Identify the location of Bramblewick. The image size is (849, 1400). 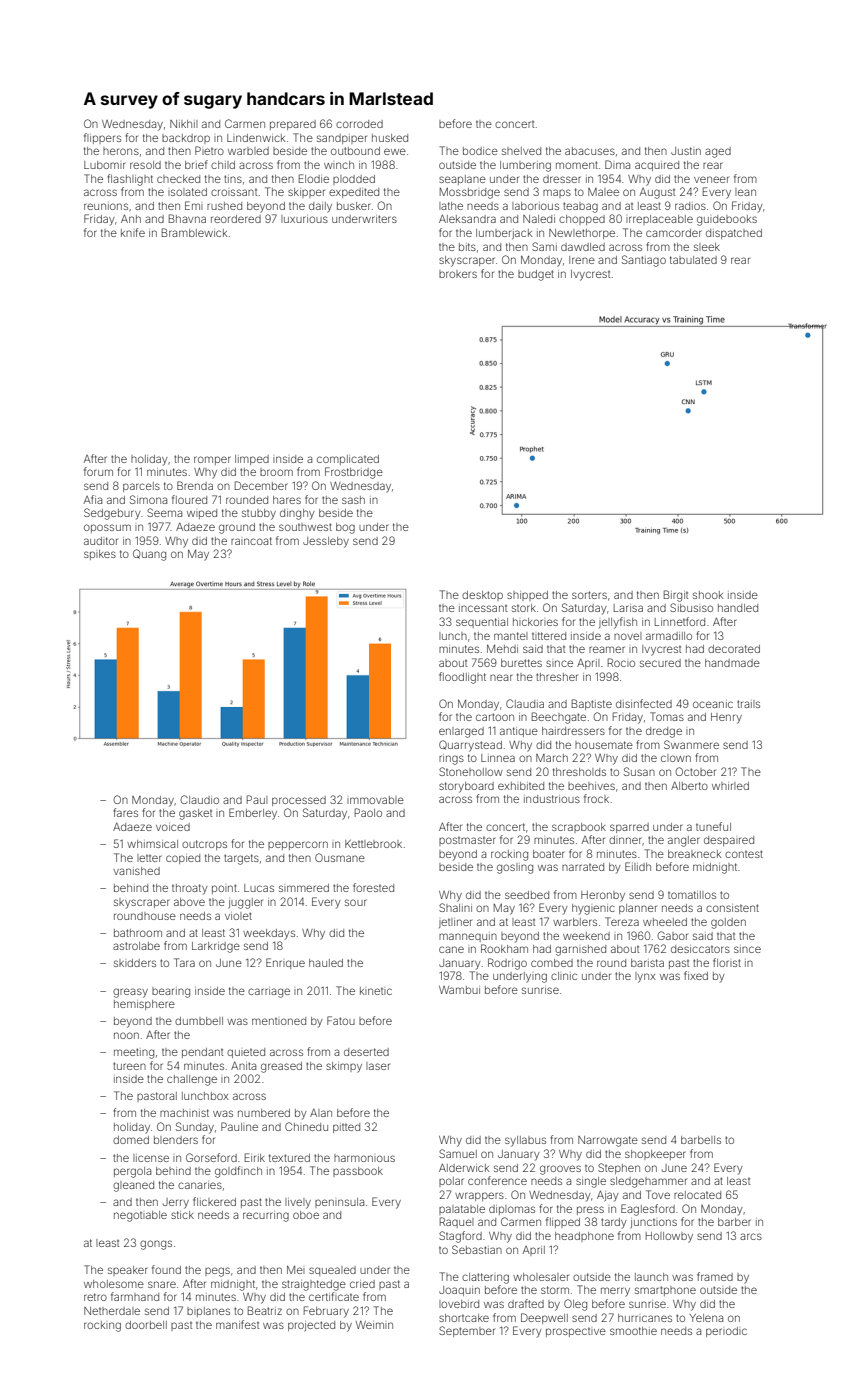
(194, 232).
